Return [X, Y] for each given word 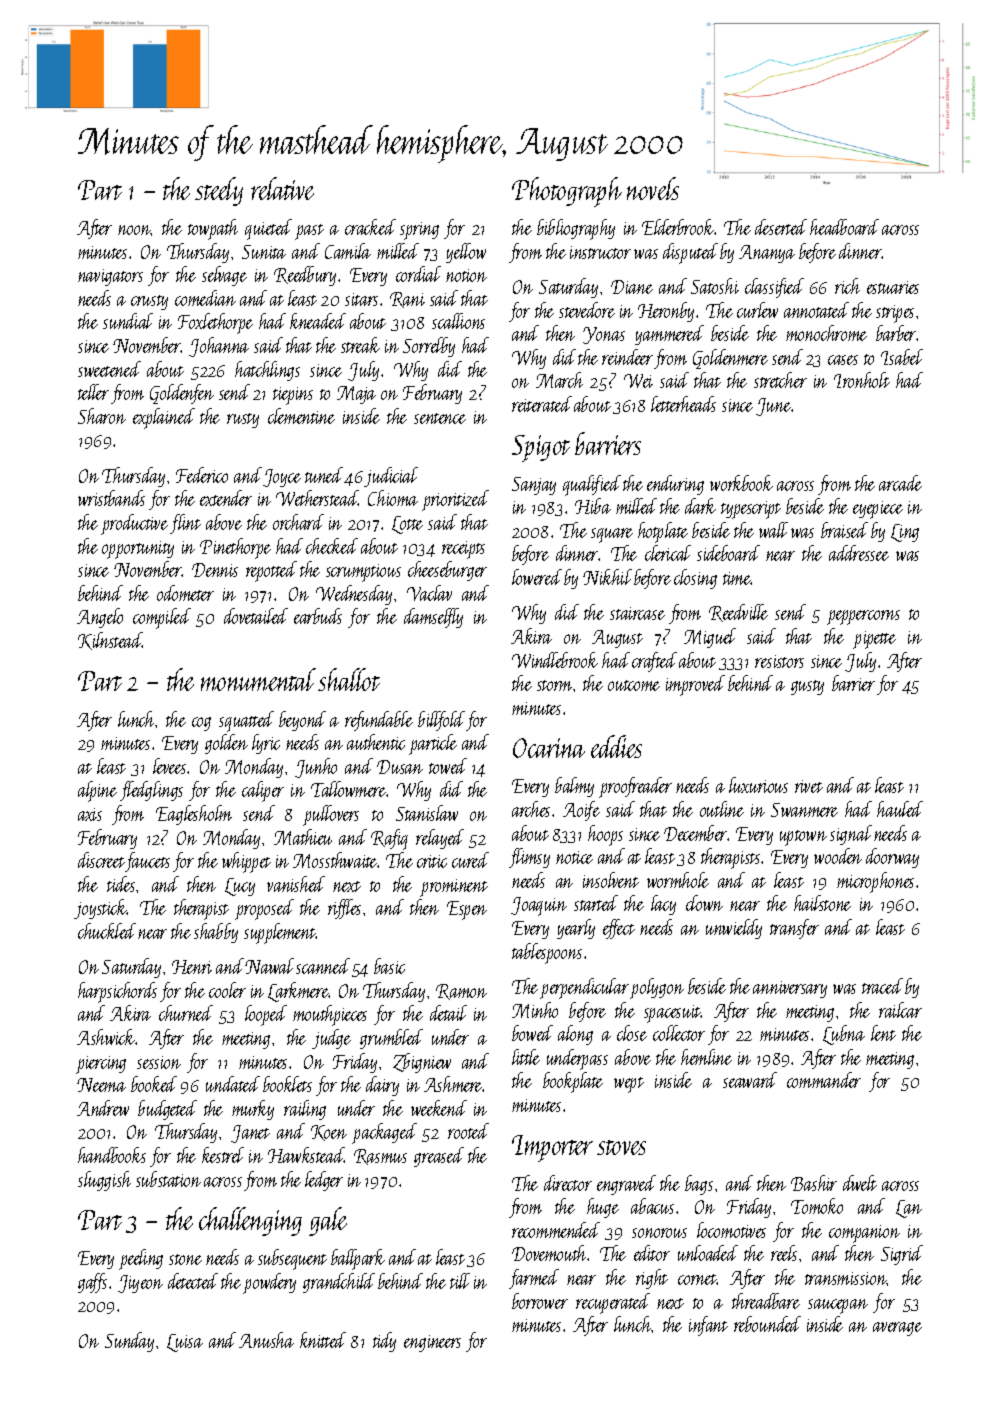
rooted [468, 1131]
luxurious [758, 785]
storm [554, 685]
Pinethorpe [235, 548]
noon [134, 230]
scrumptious [363, 573]
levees [169, 766]
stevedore [587, 310]
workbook [741, 483]
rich [847, 286]
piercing [101, 1065]
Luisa [185, 1343]
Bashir [814, 1183]
